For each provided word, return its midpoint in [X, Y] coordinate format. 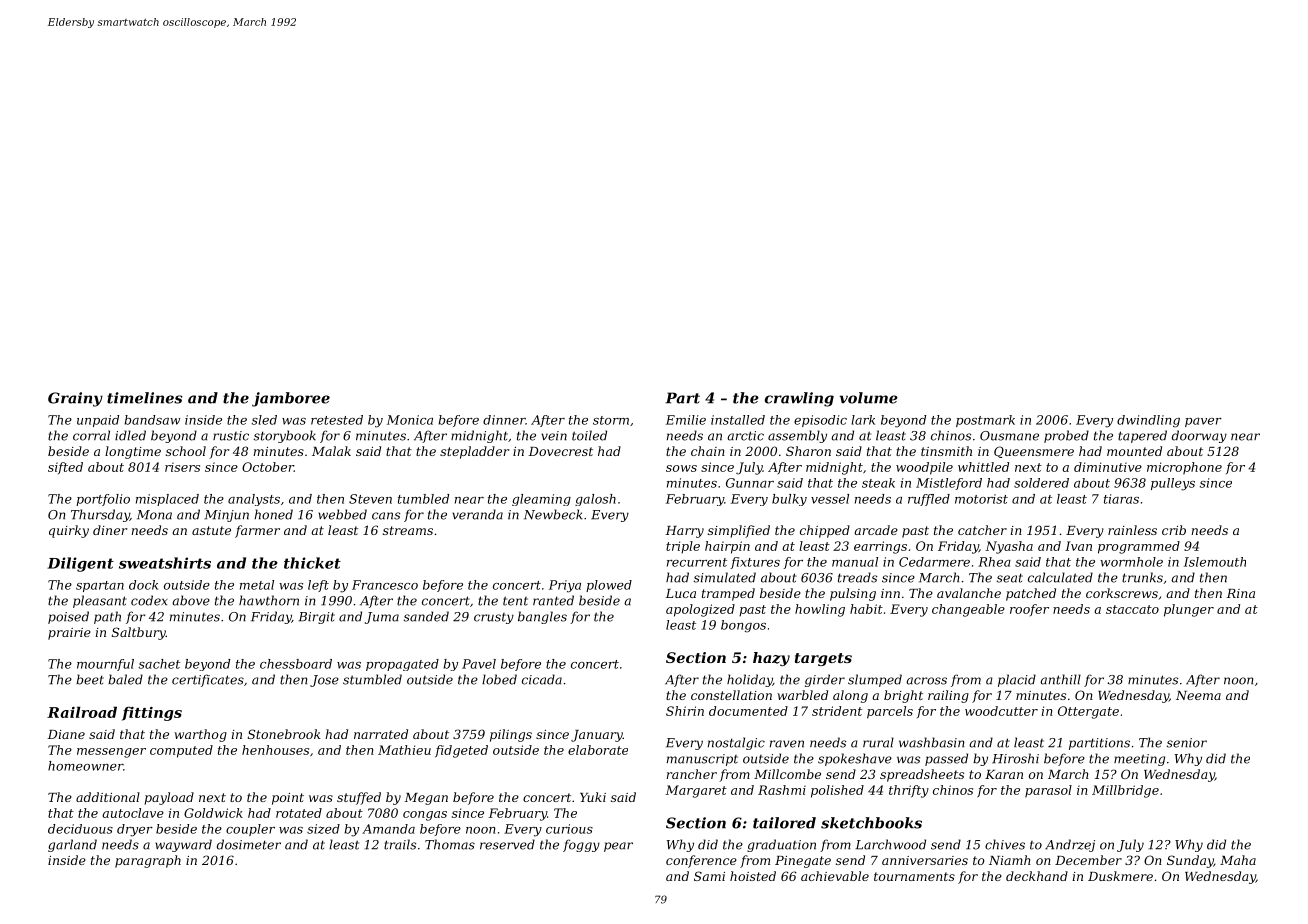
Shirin [685, 711]
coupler [250, 830]
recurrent [697, 562]
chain [708, 451]
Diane [66, 734]
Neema [1198, 695]
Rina [1240, 593]
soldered [1041, 483]
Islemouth [1215, 562]
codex [149, 600]
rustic [231, 436]
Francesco [385, 585]
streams [408, 530]
